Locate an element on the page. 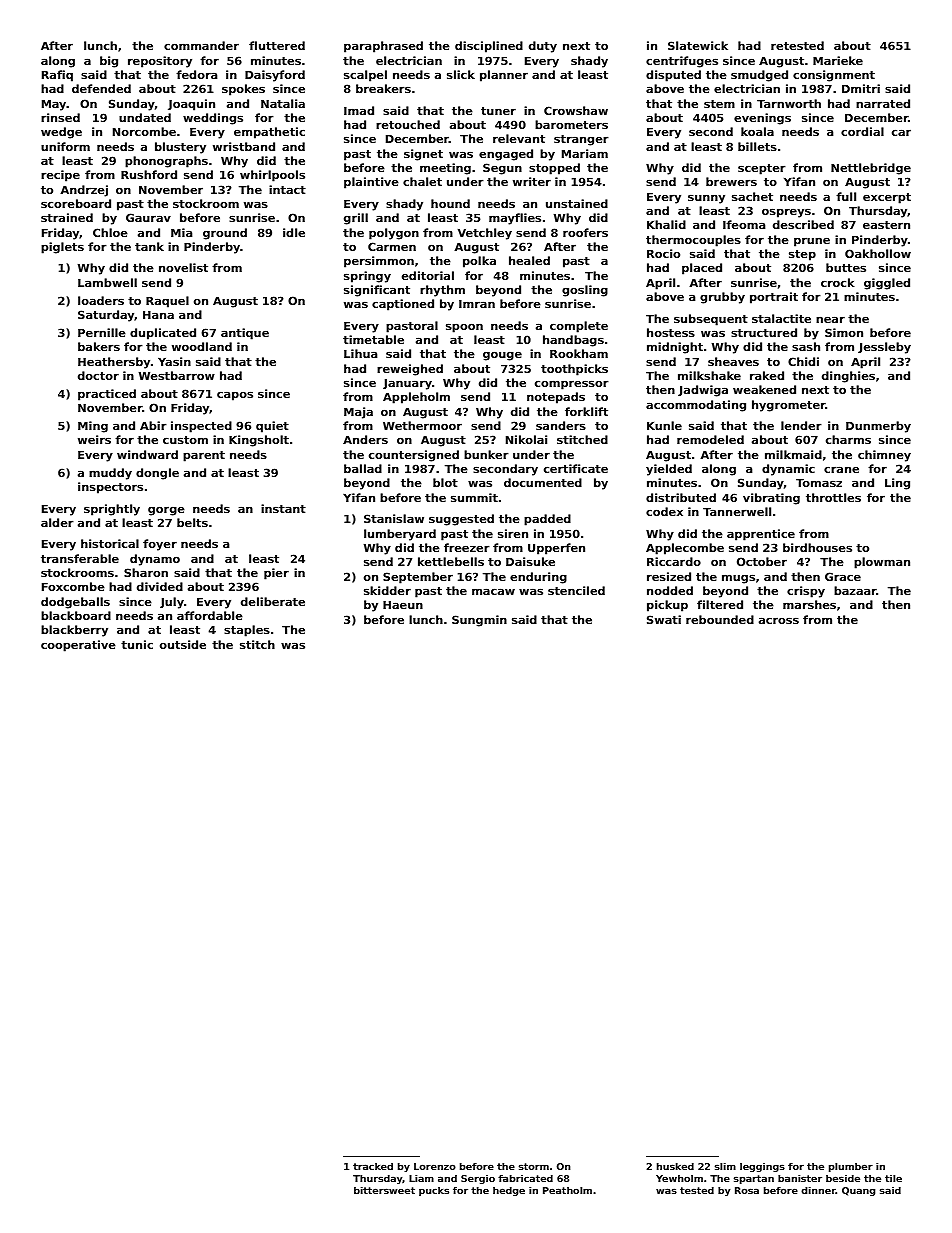 The image size is (952, 1233). Wethermoor is located at coordinates (422, 425).
